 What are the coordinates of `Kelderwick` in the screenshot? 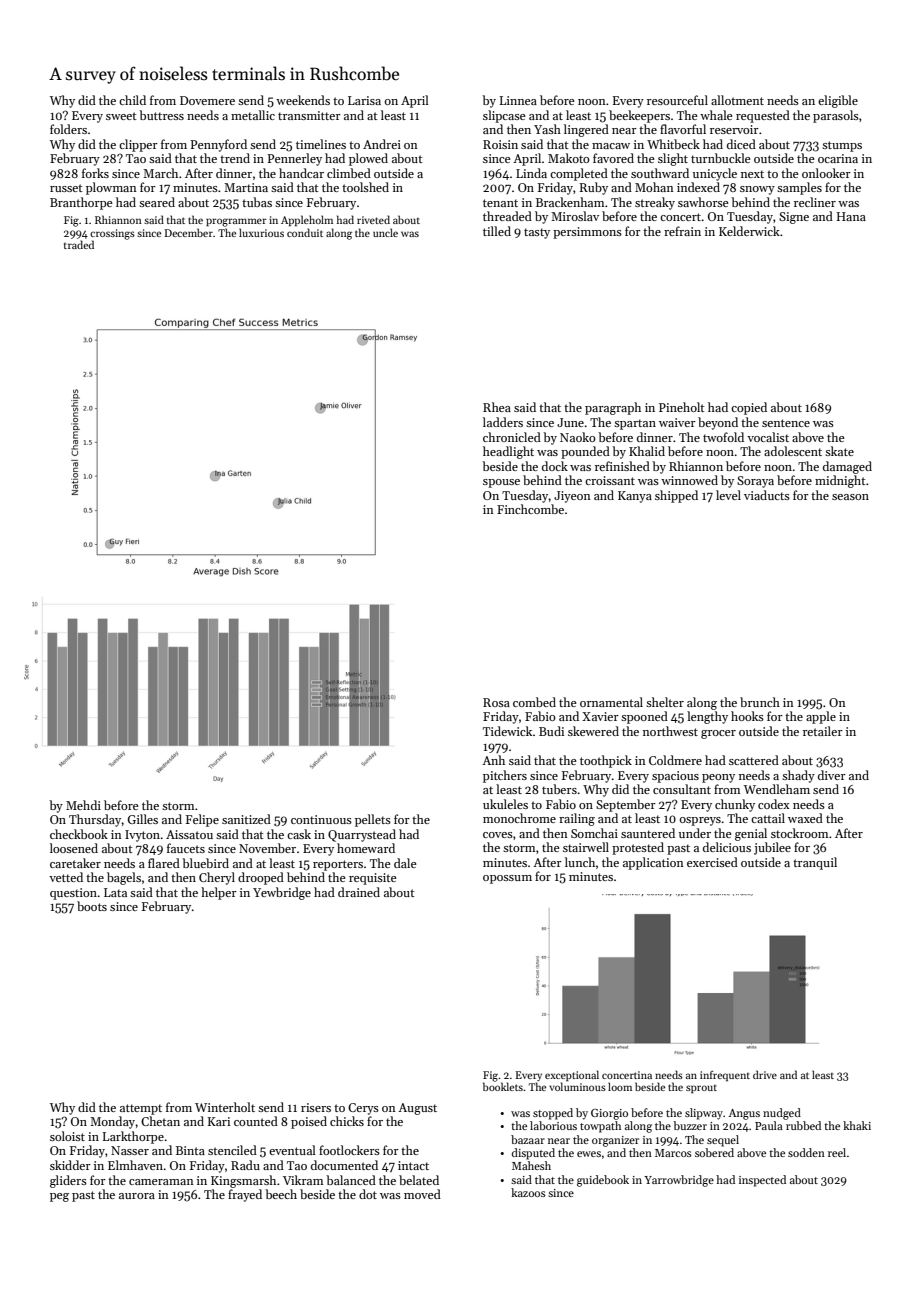 It's located at (749, 231).
